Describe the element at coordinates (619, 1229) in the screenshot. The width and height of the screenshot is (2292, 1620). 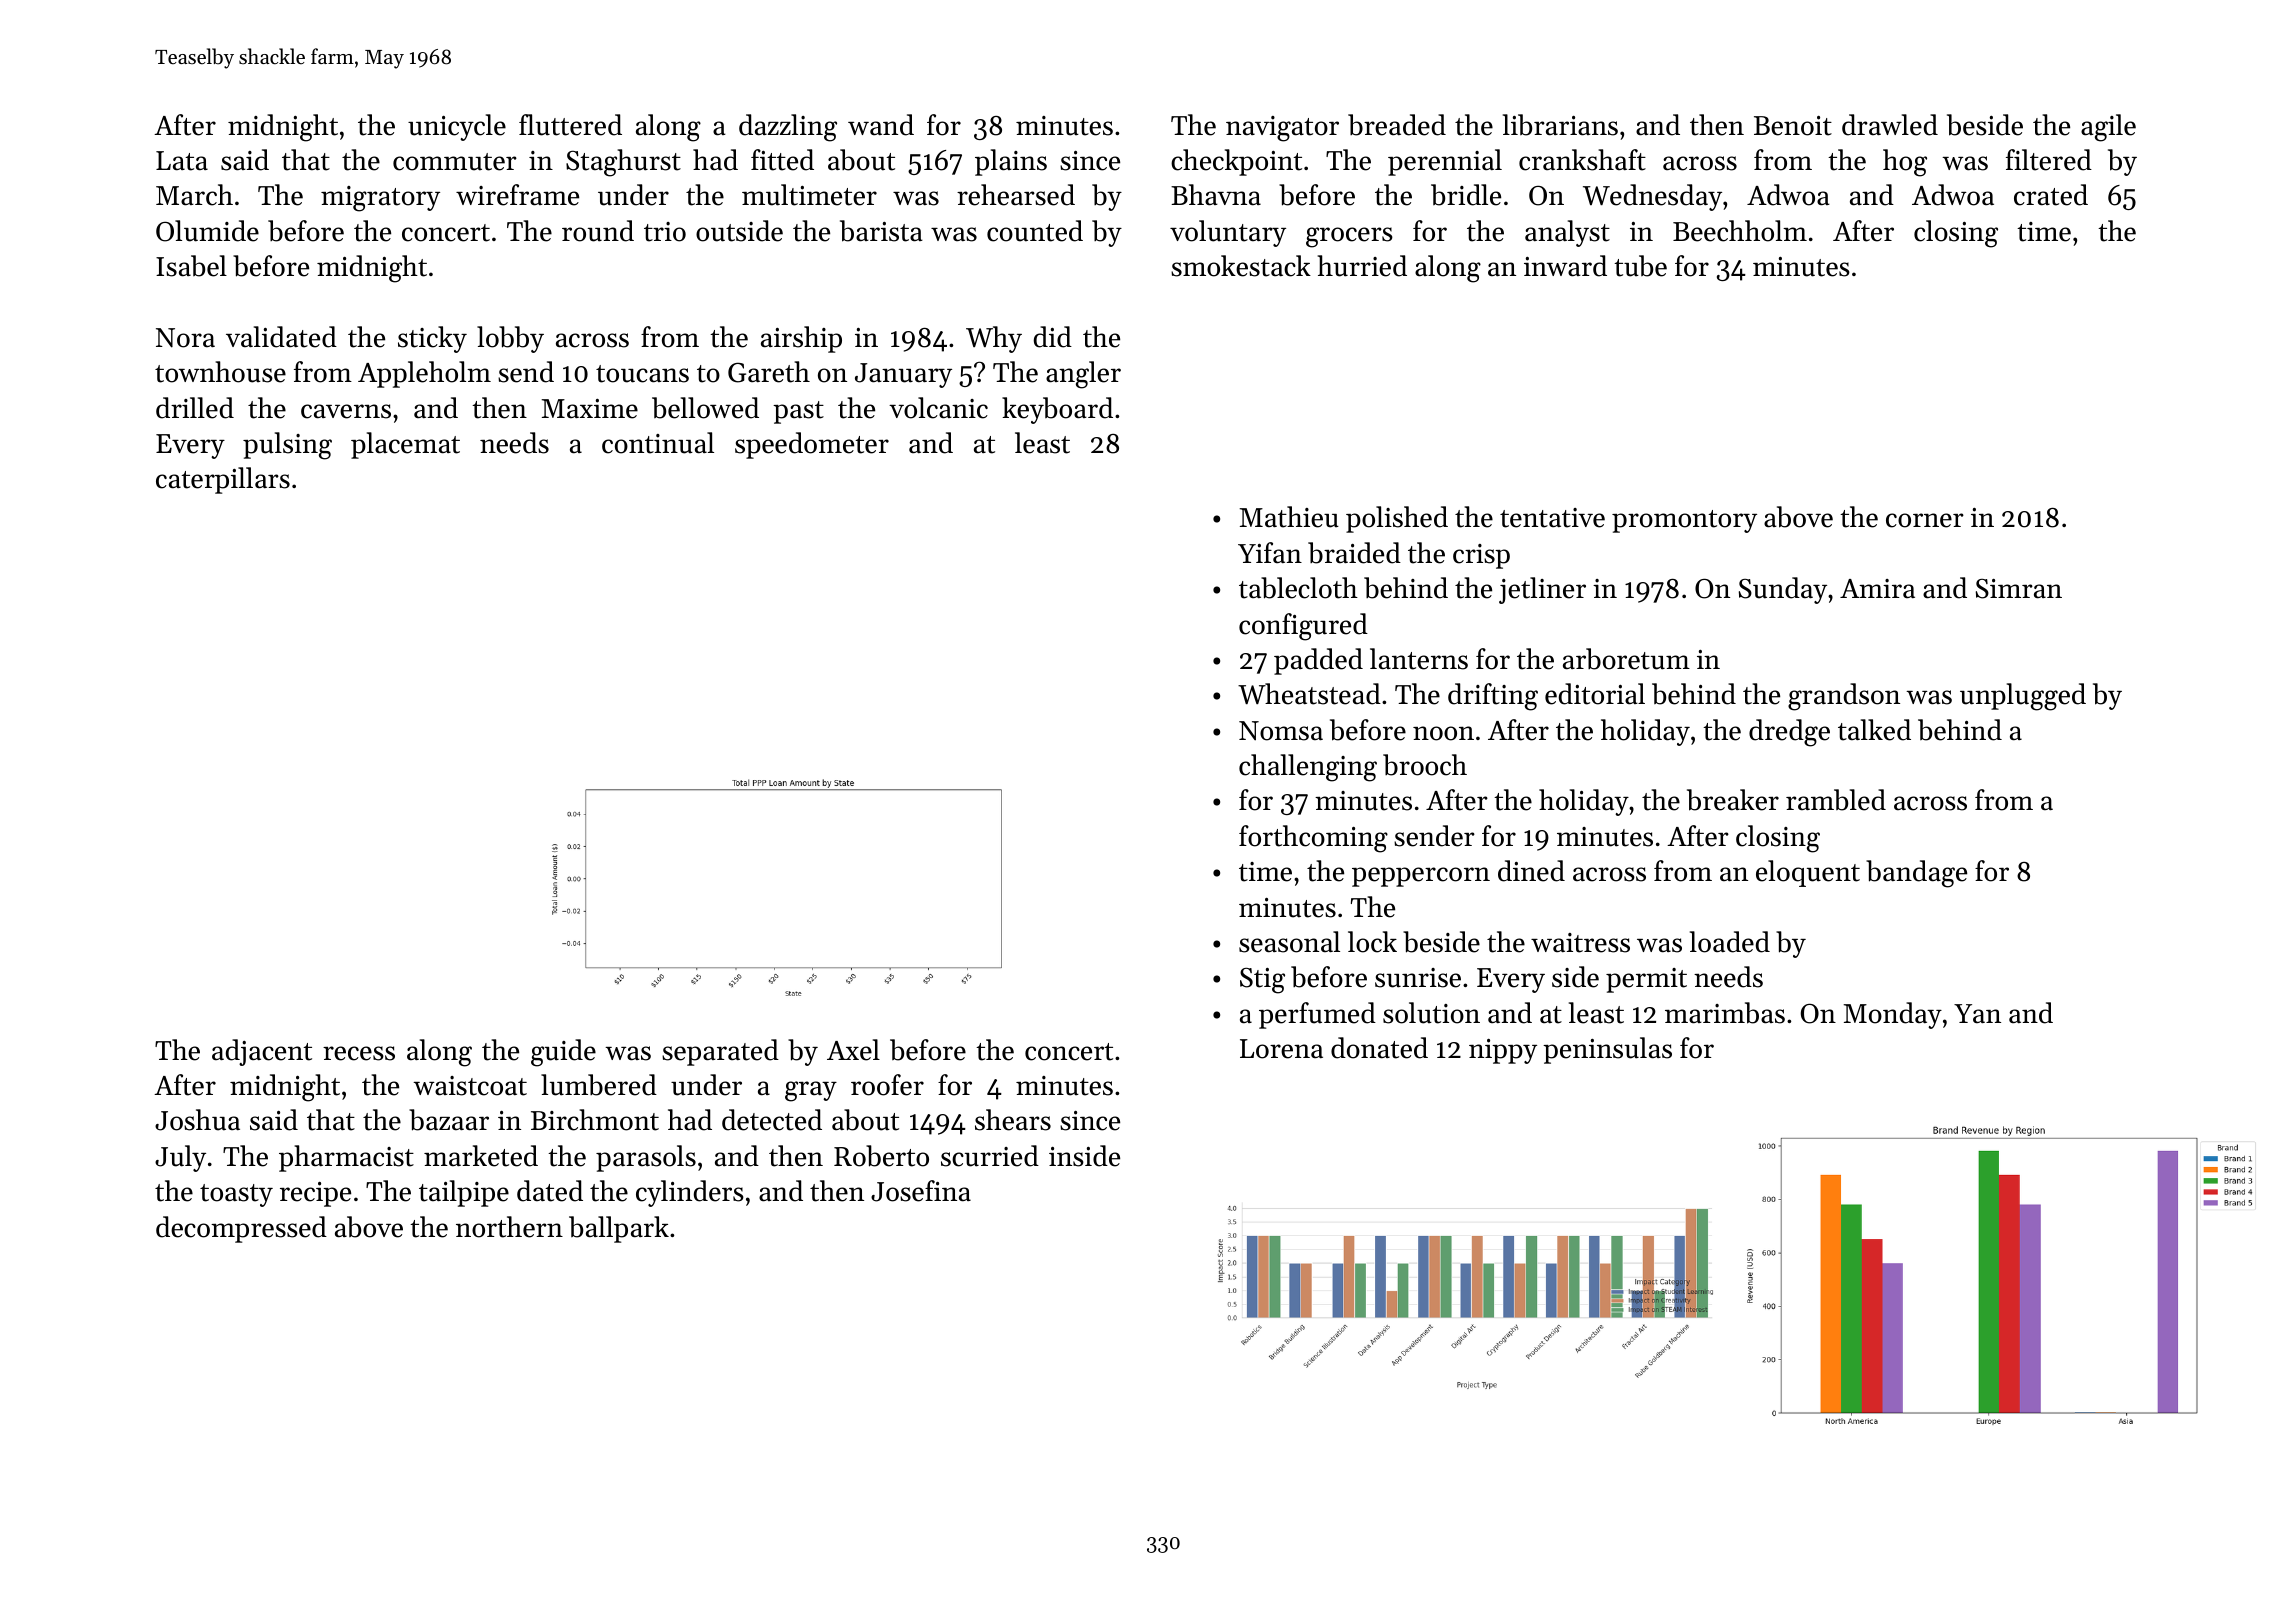
I see `ballpark` at that location.
